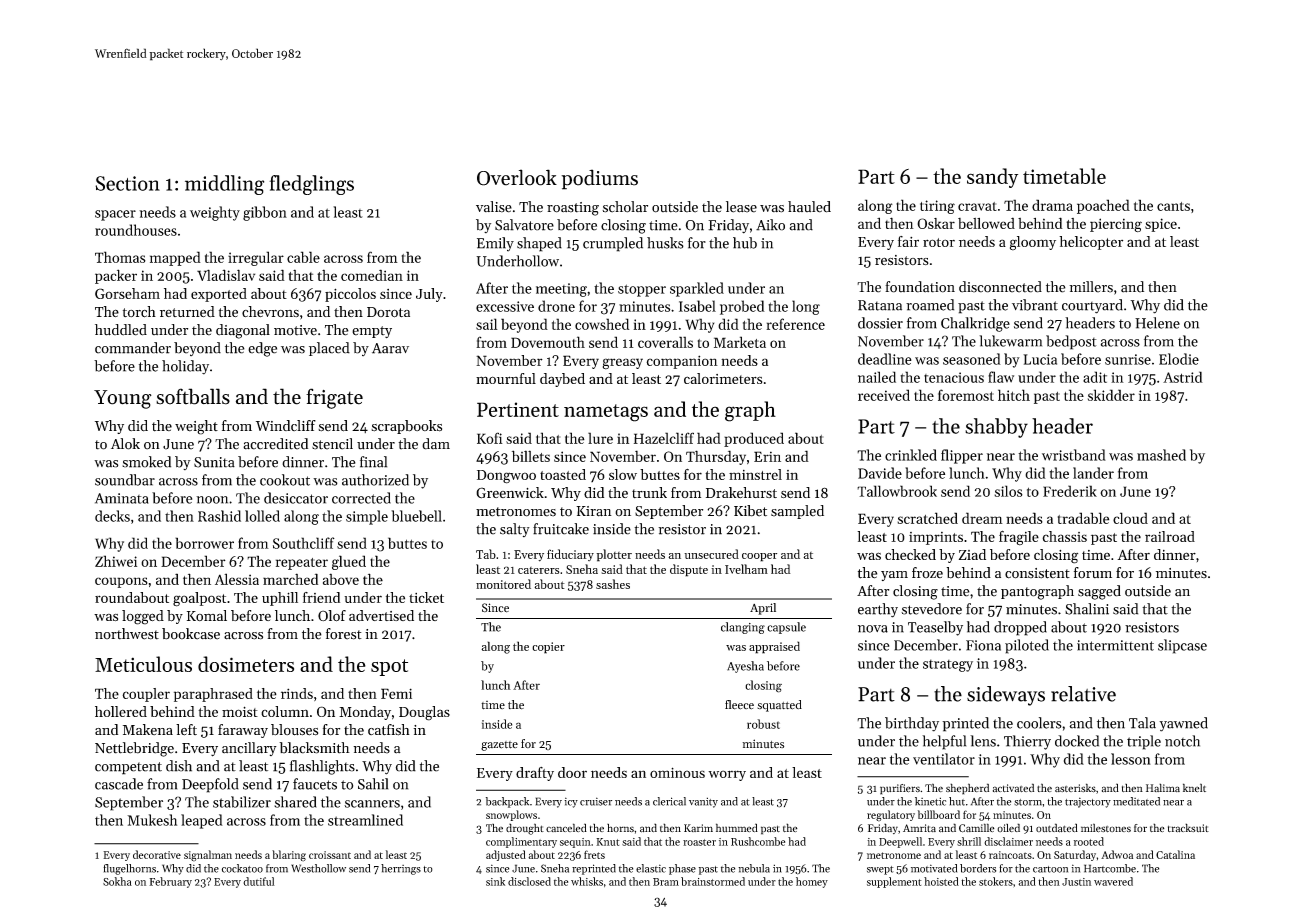  Describe the element at coordinates (599, 179) in the document. I see `podiums` at that location.
